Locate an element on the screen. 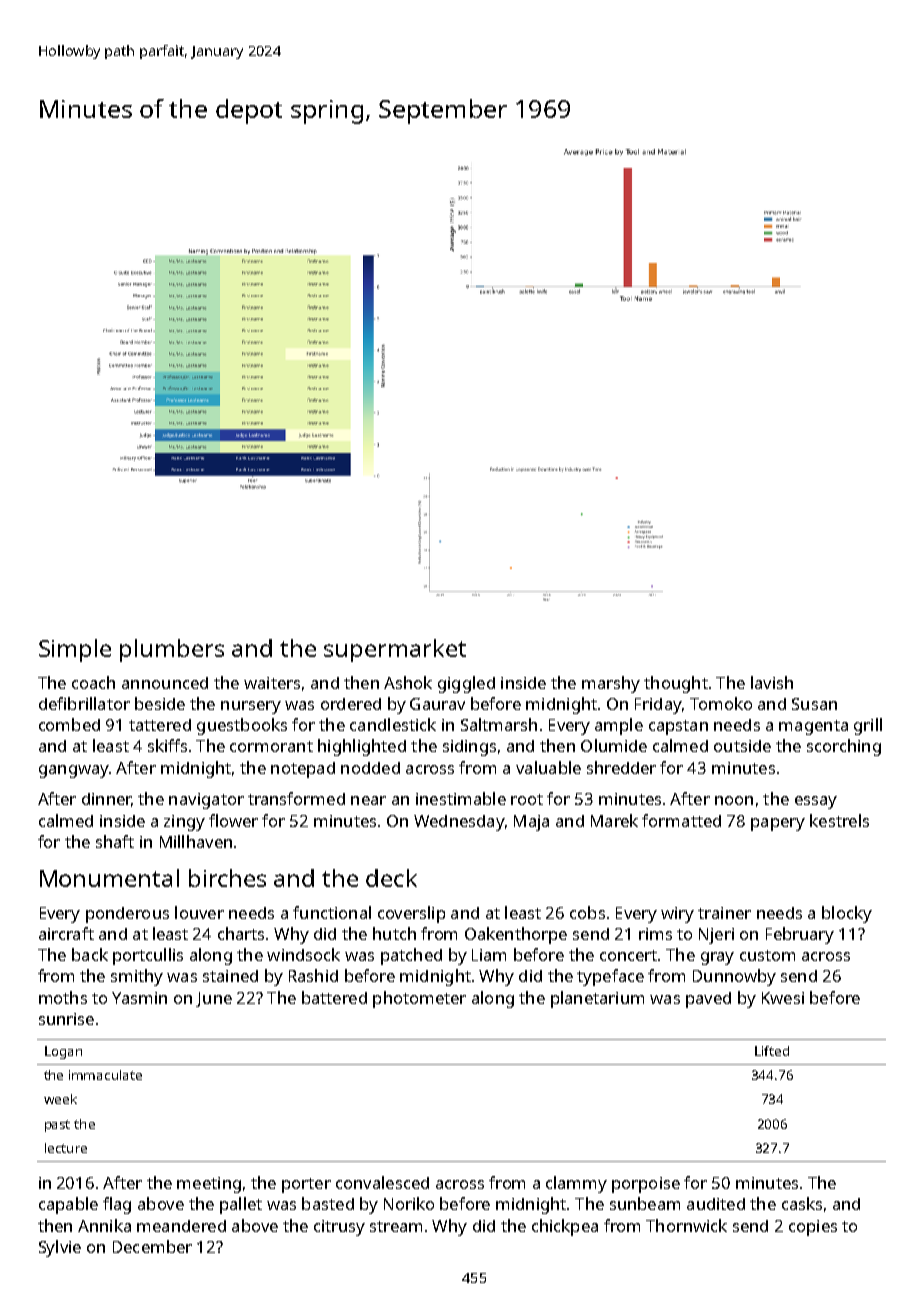  lavish is located at coordinates (772, 682).
